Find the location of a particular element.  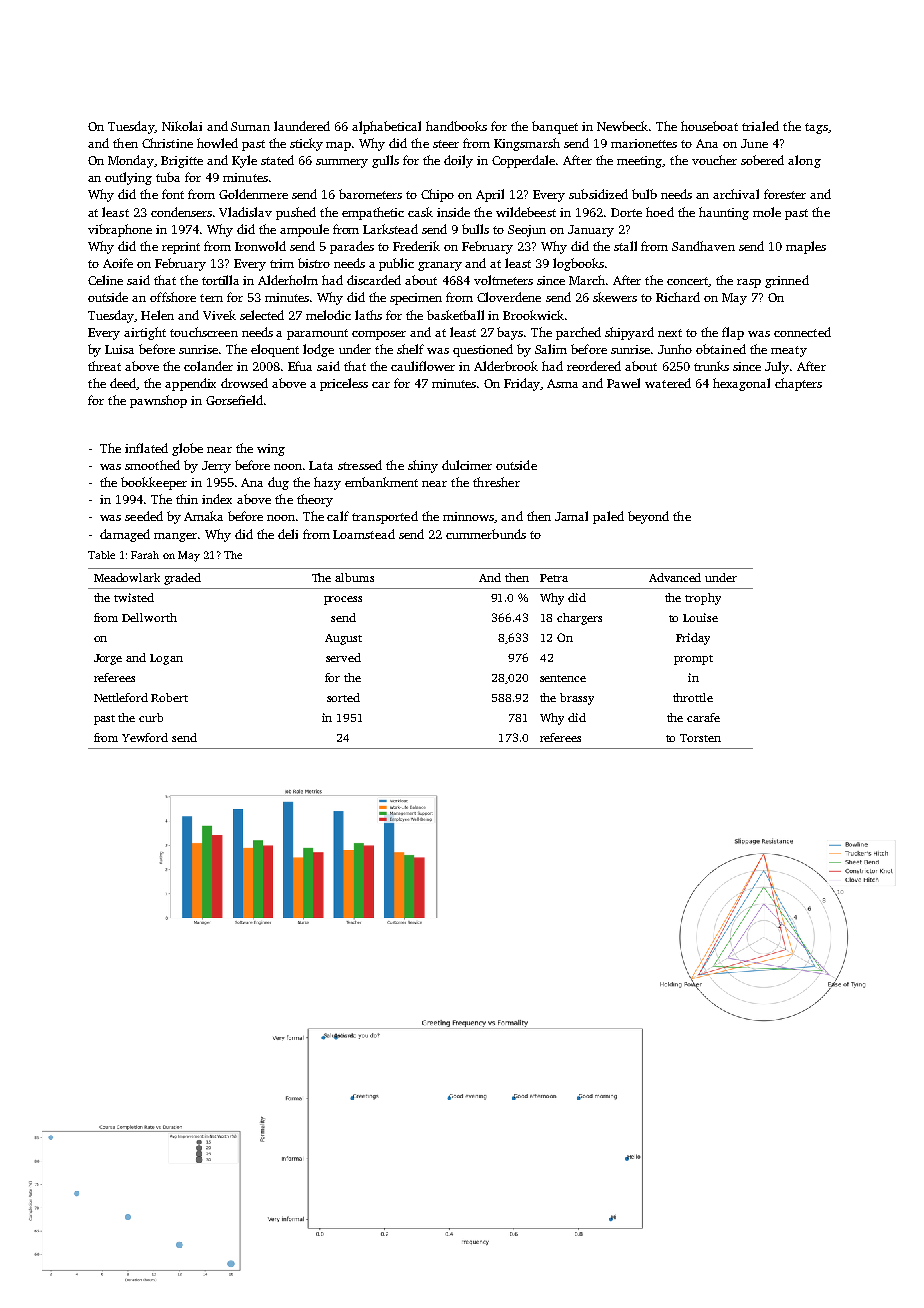

eloquent is located at coordinates (275, 350).
